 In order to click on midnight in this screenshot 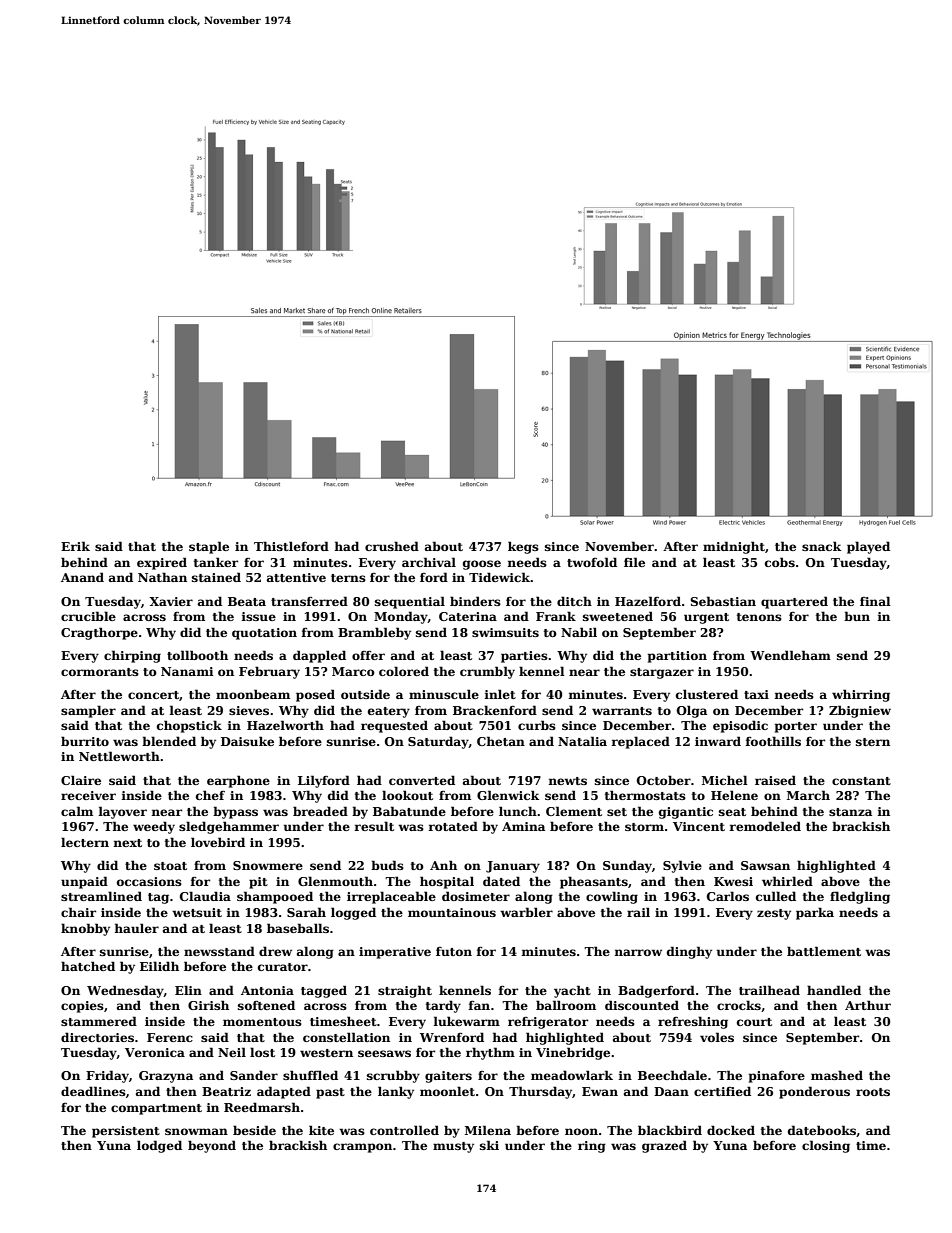, I will do `click(734, 547)`.
